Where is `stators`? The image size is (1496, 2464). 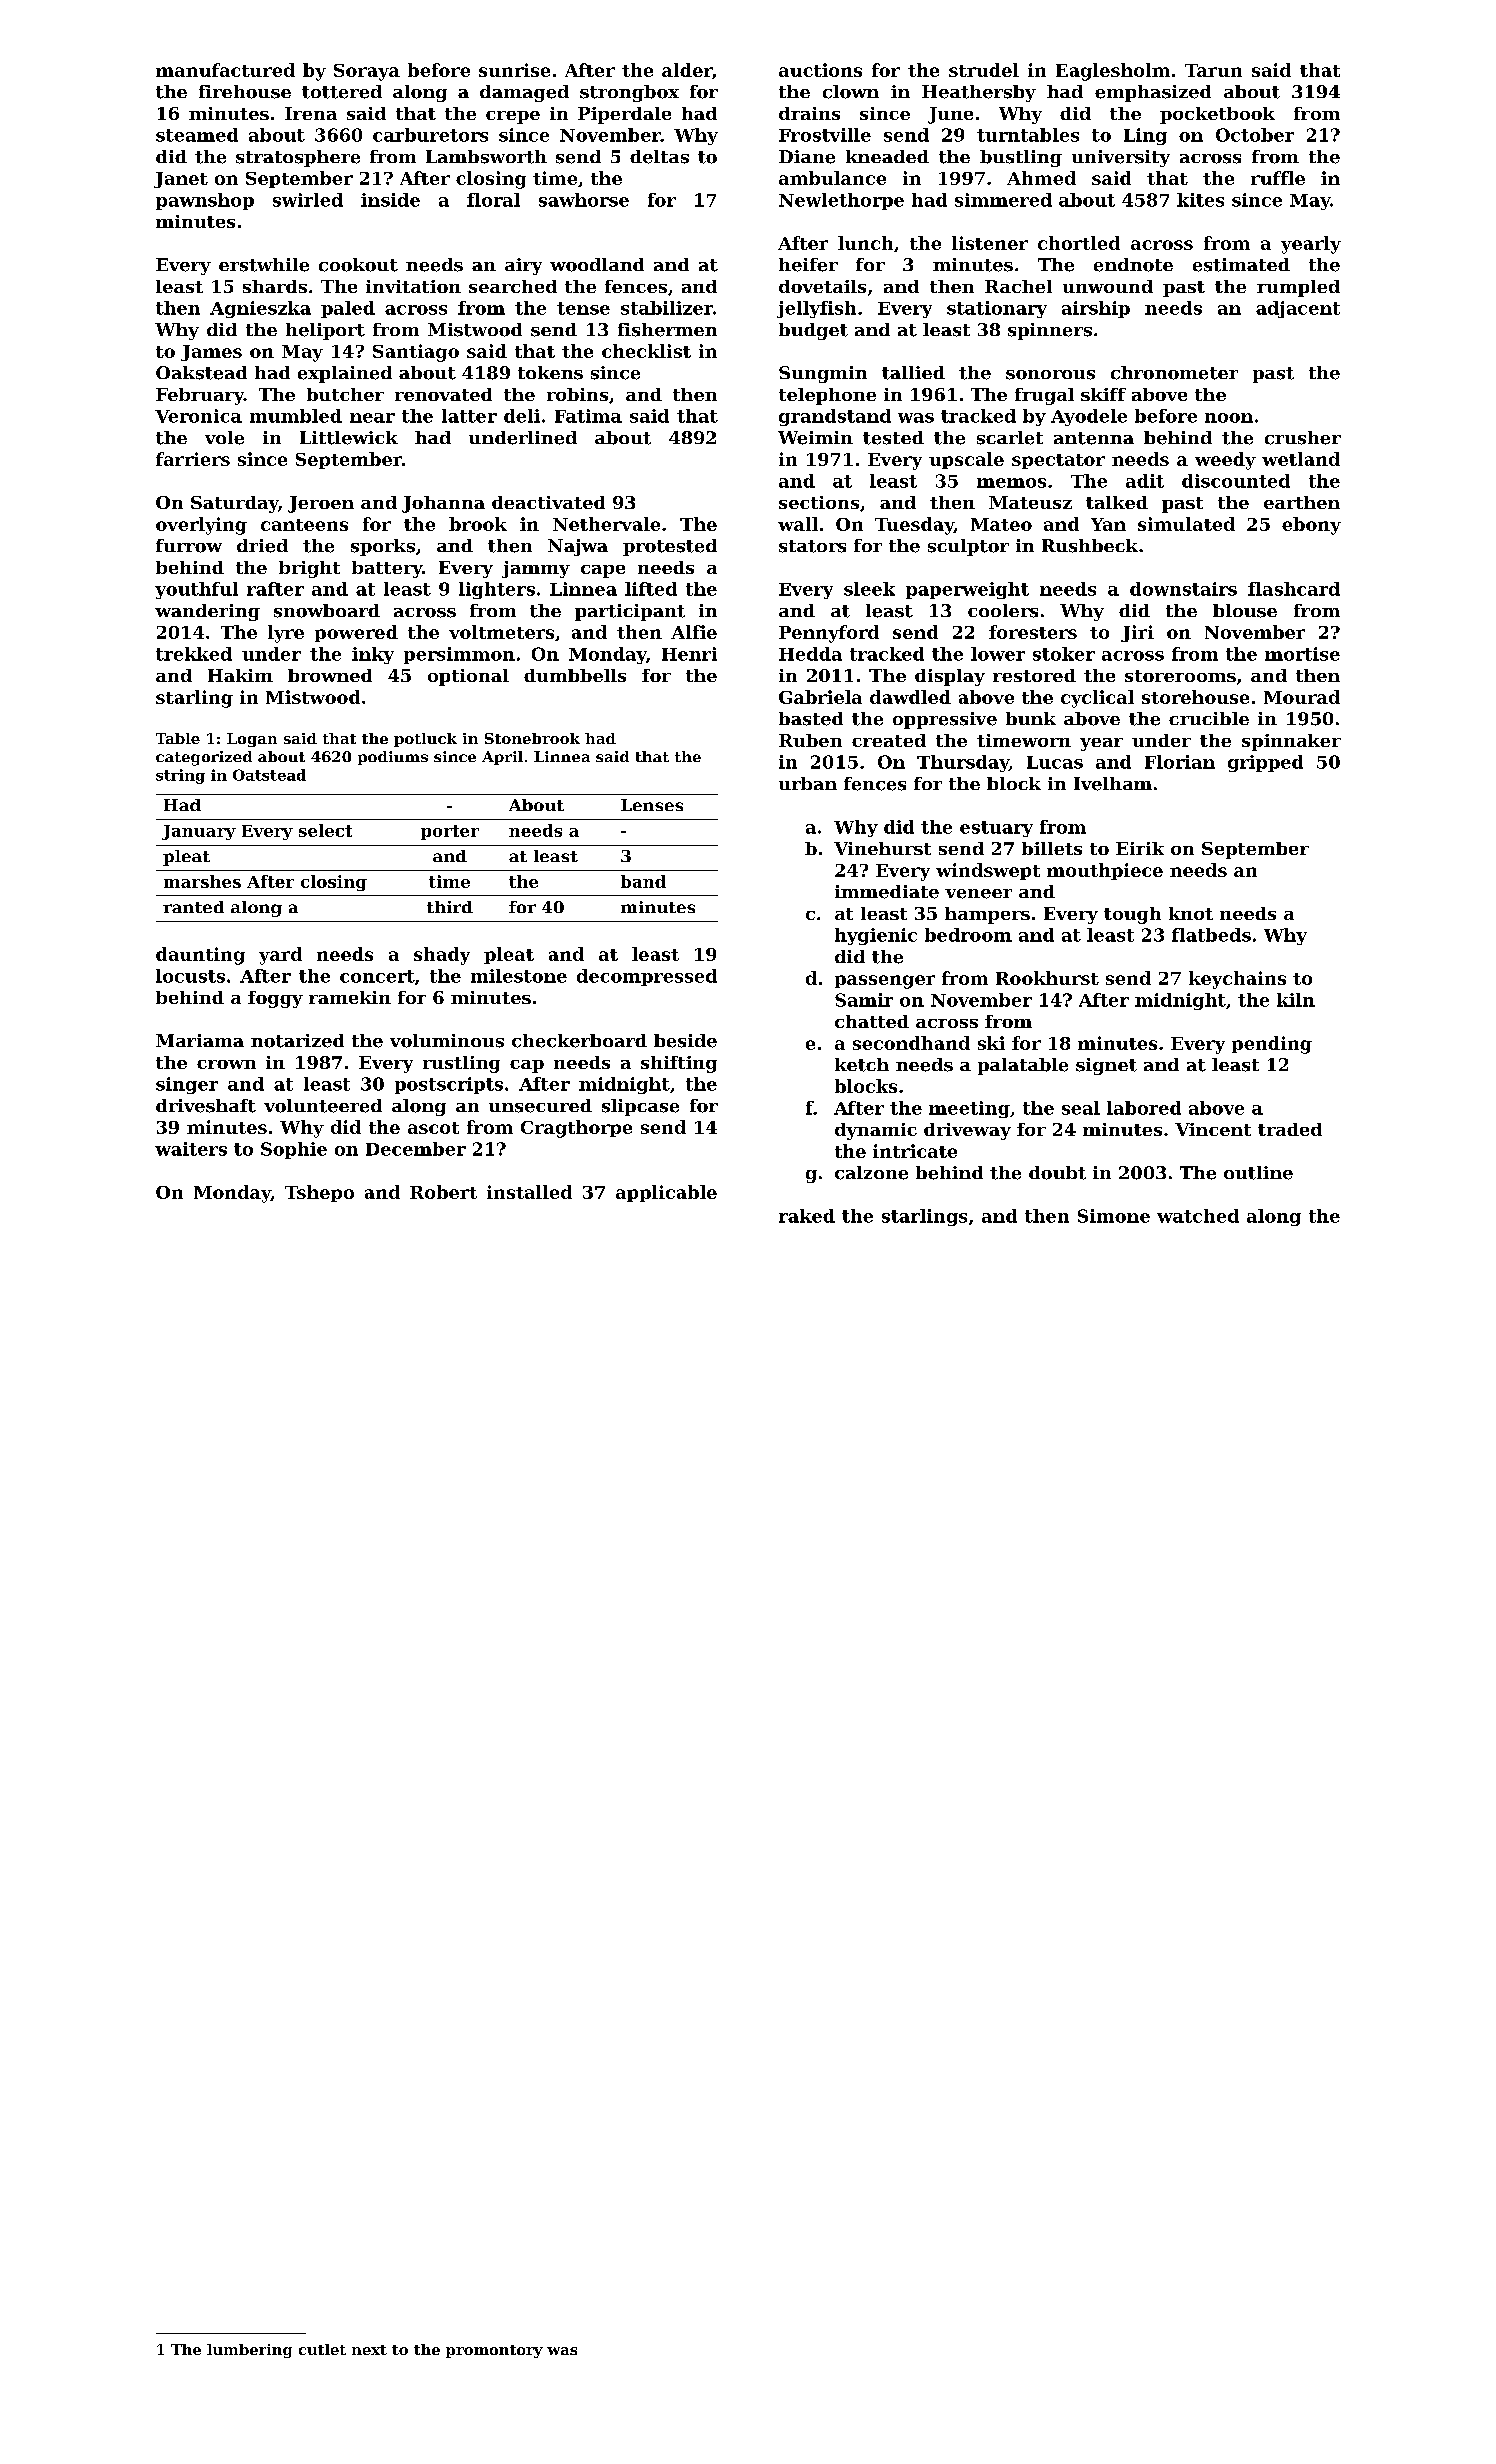
stators is located at coordinates (812, 546).
